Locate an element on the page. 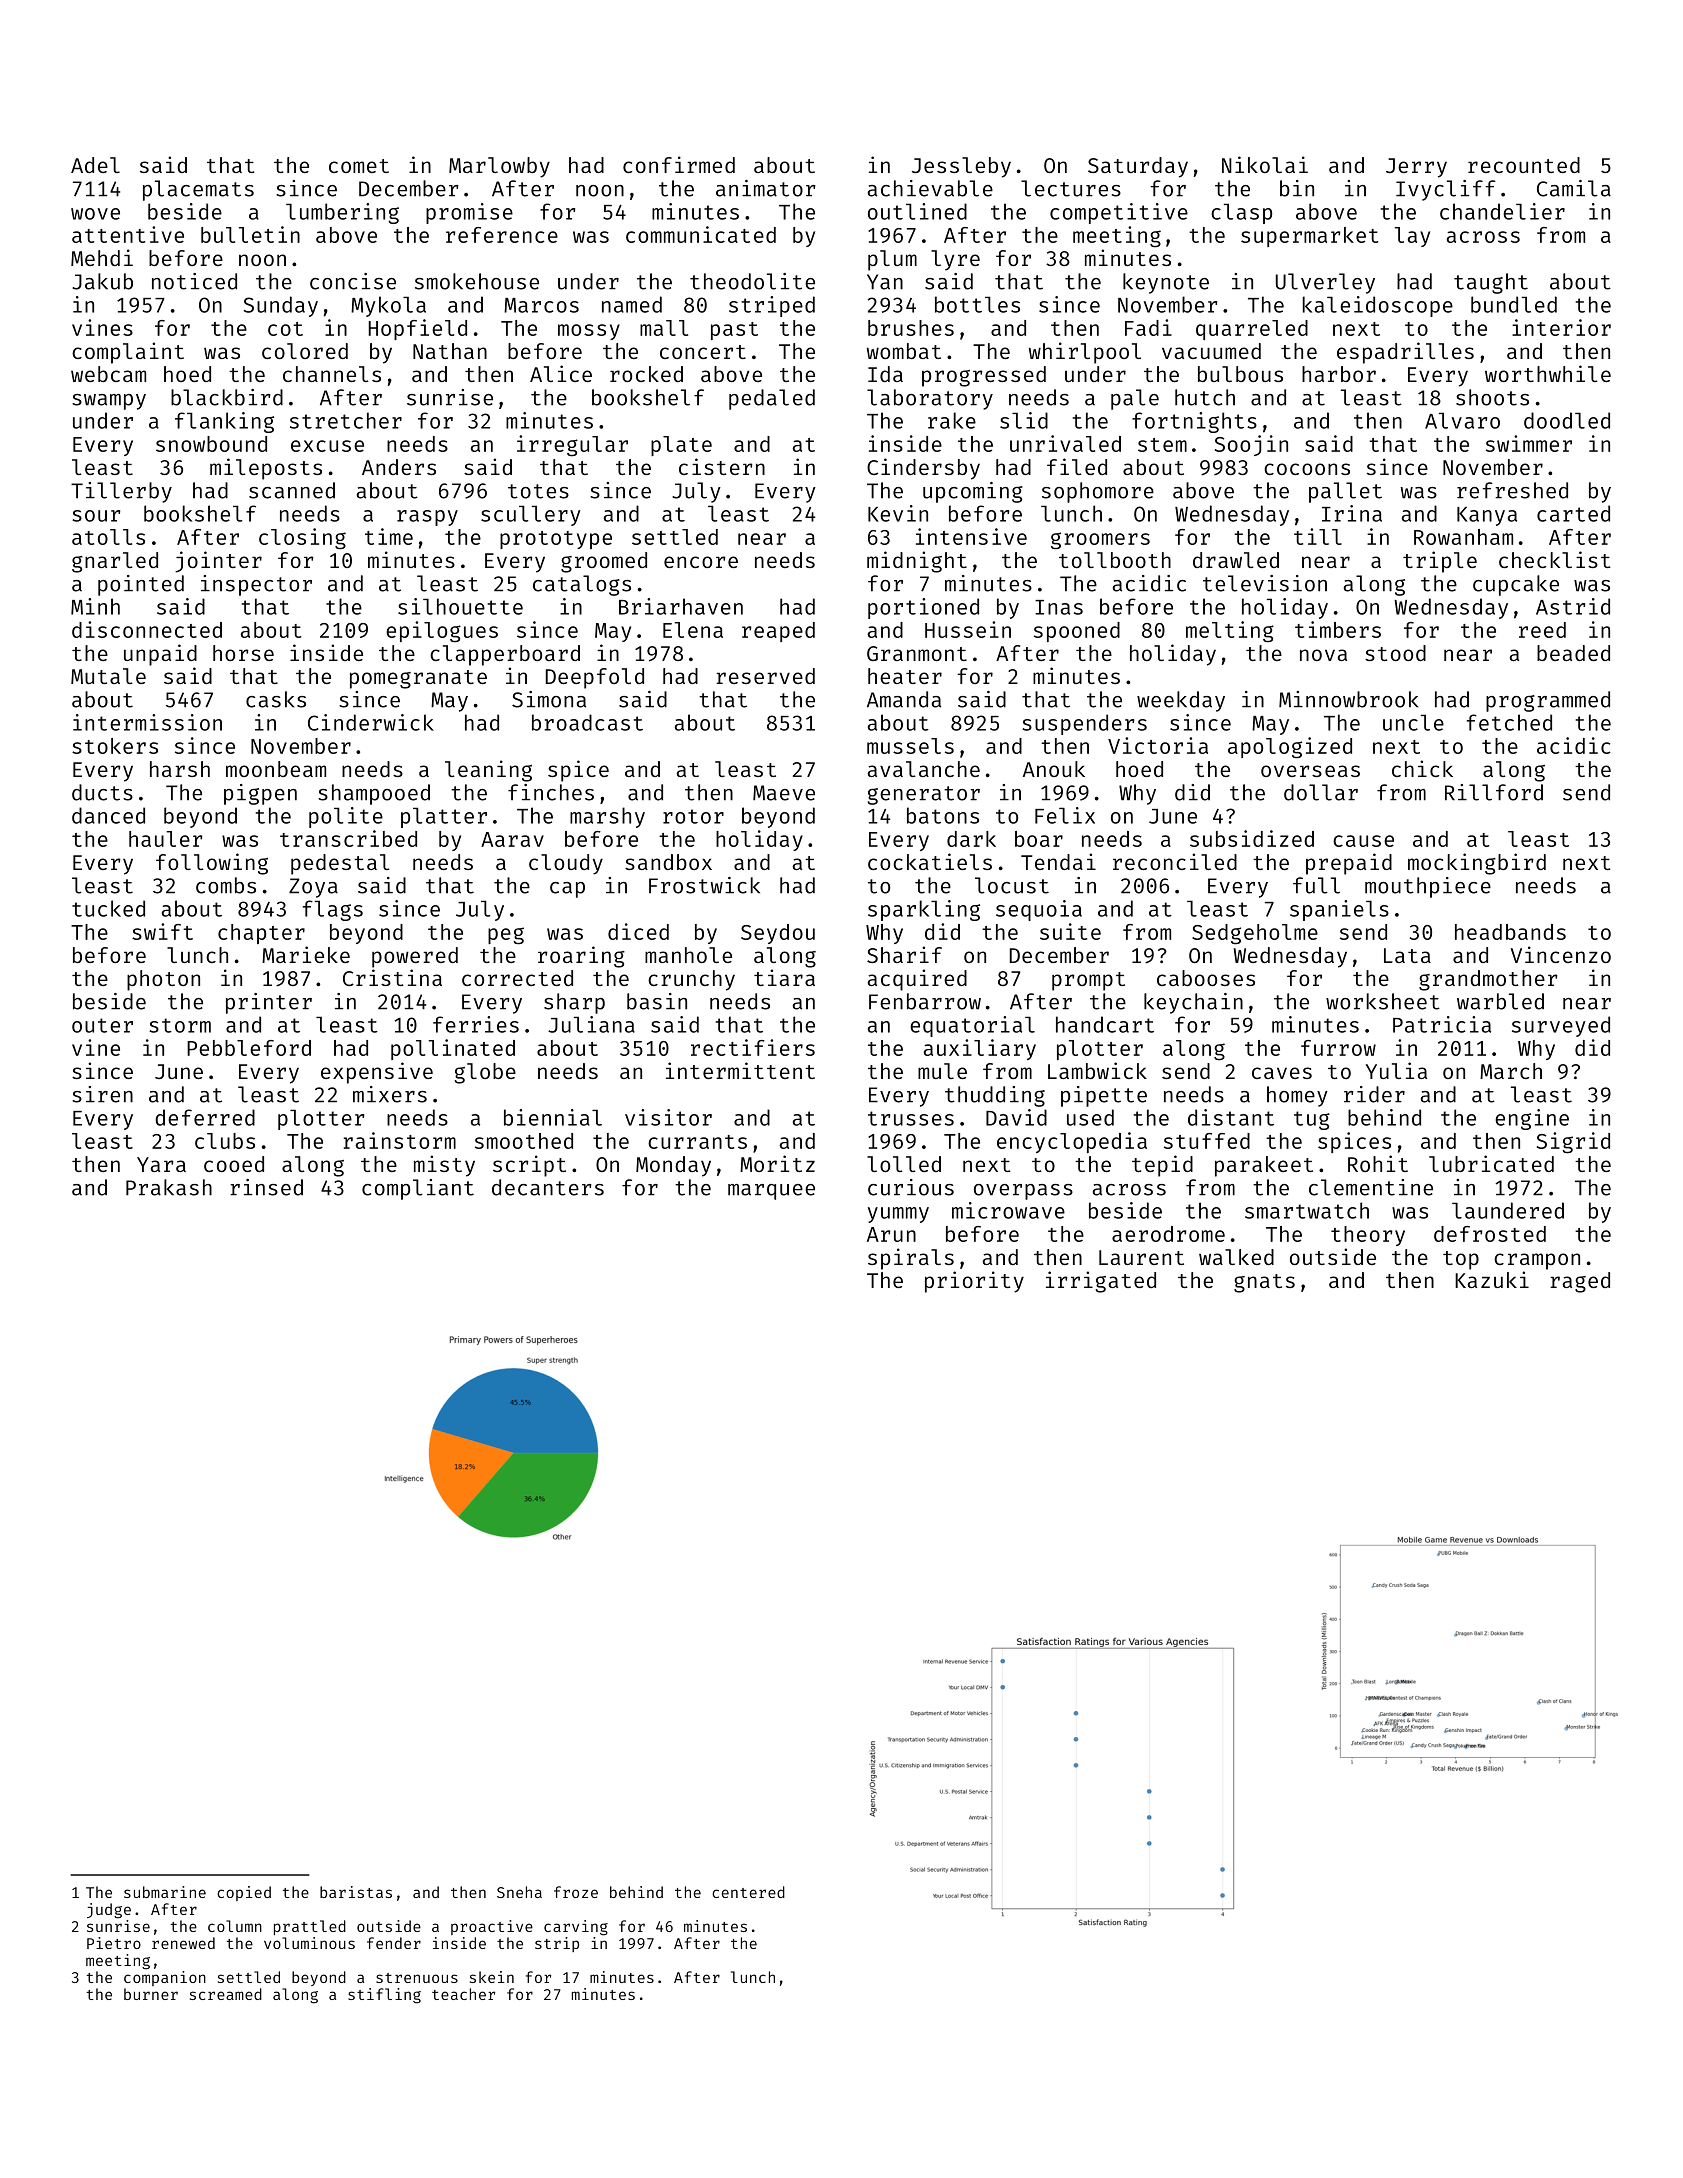  Jessleby is located at coordinates (961, 167).
